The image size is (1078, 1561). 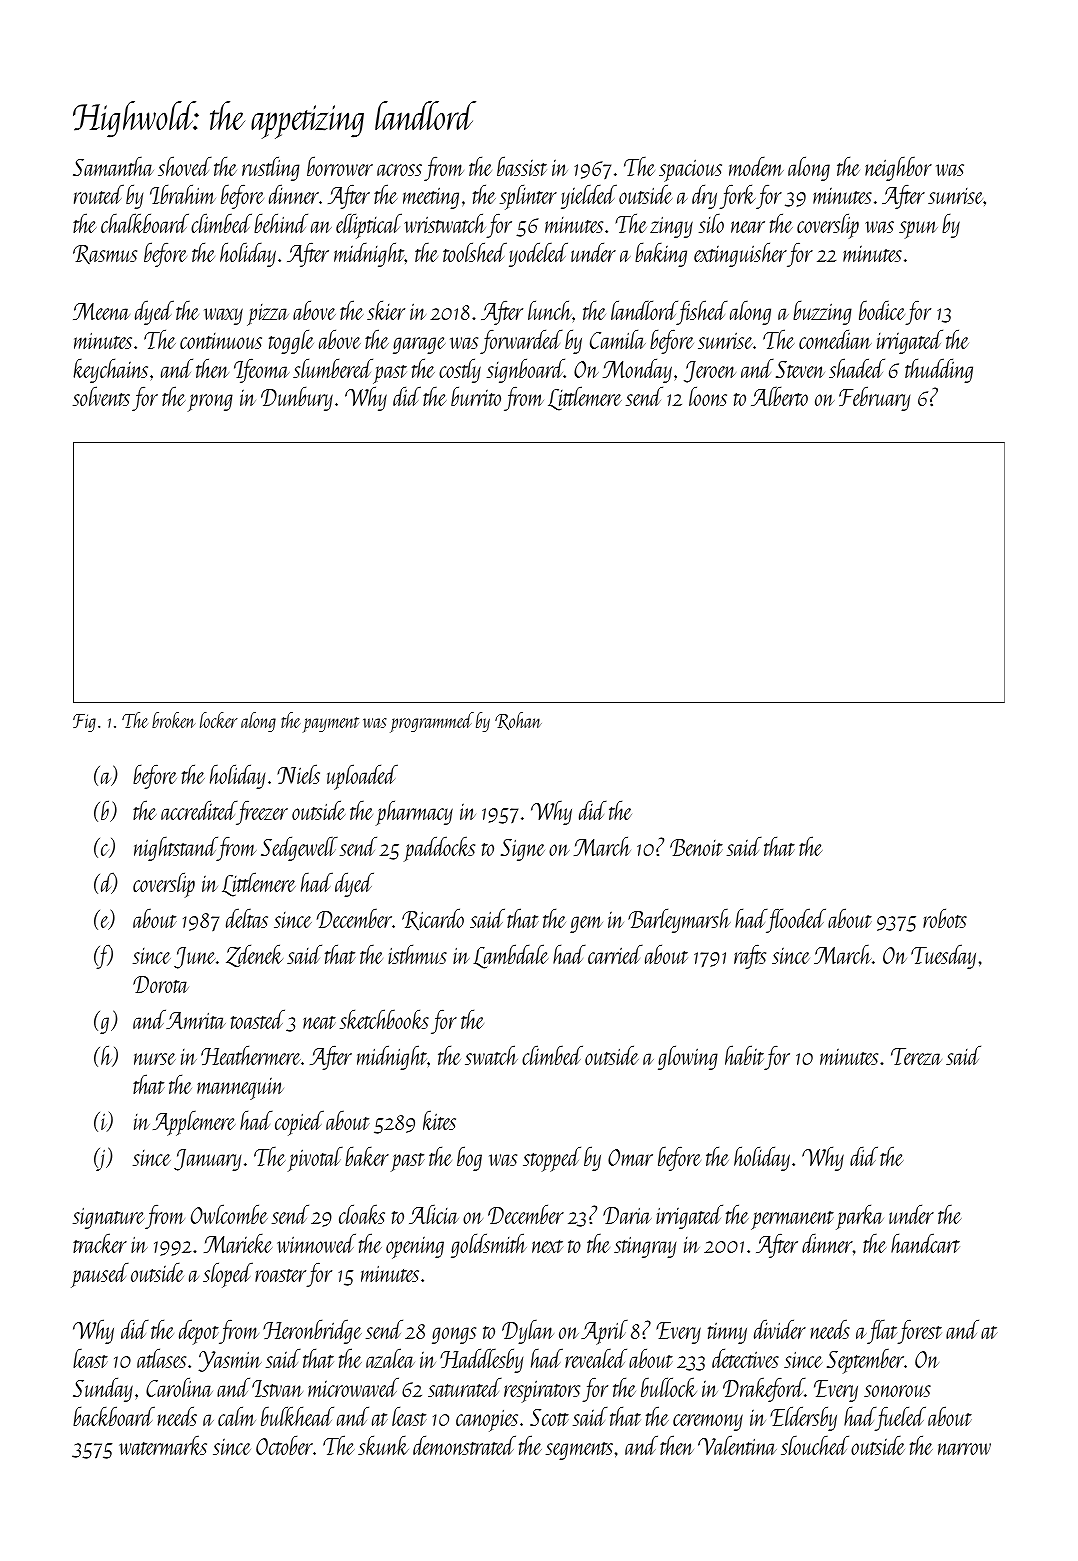 I want to click on parka, so click(x=860, y=1217).
